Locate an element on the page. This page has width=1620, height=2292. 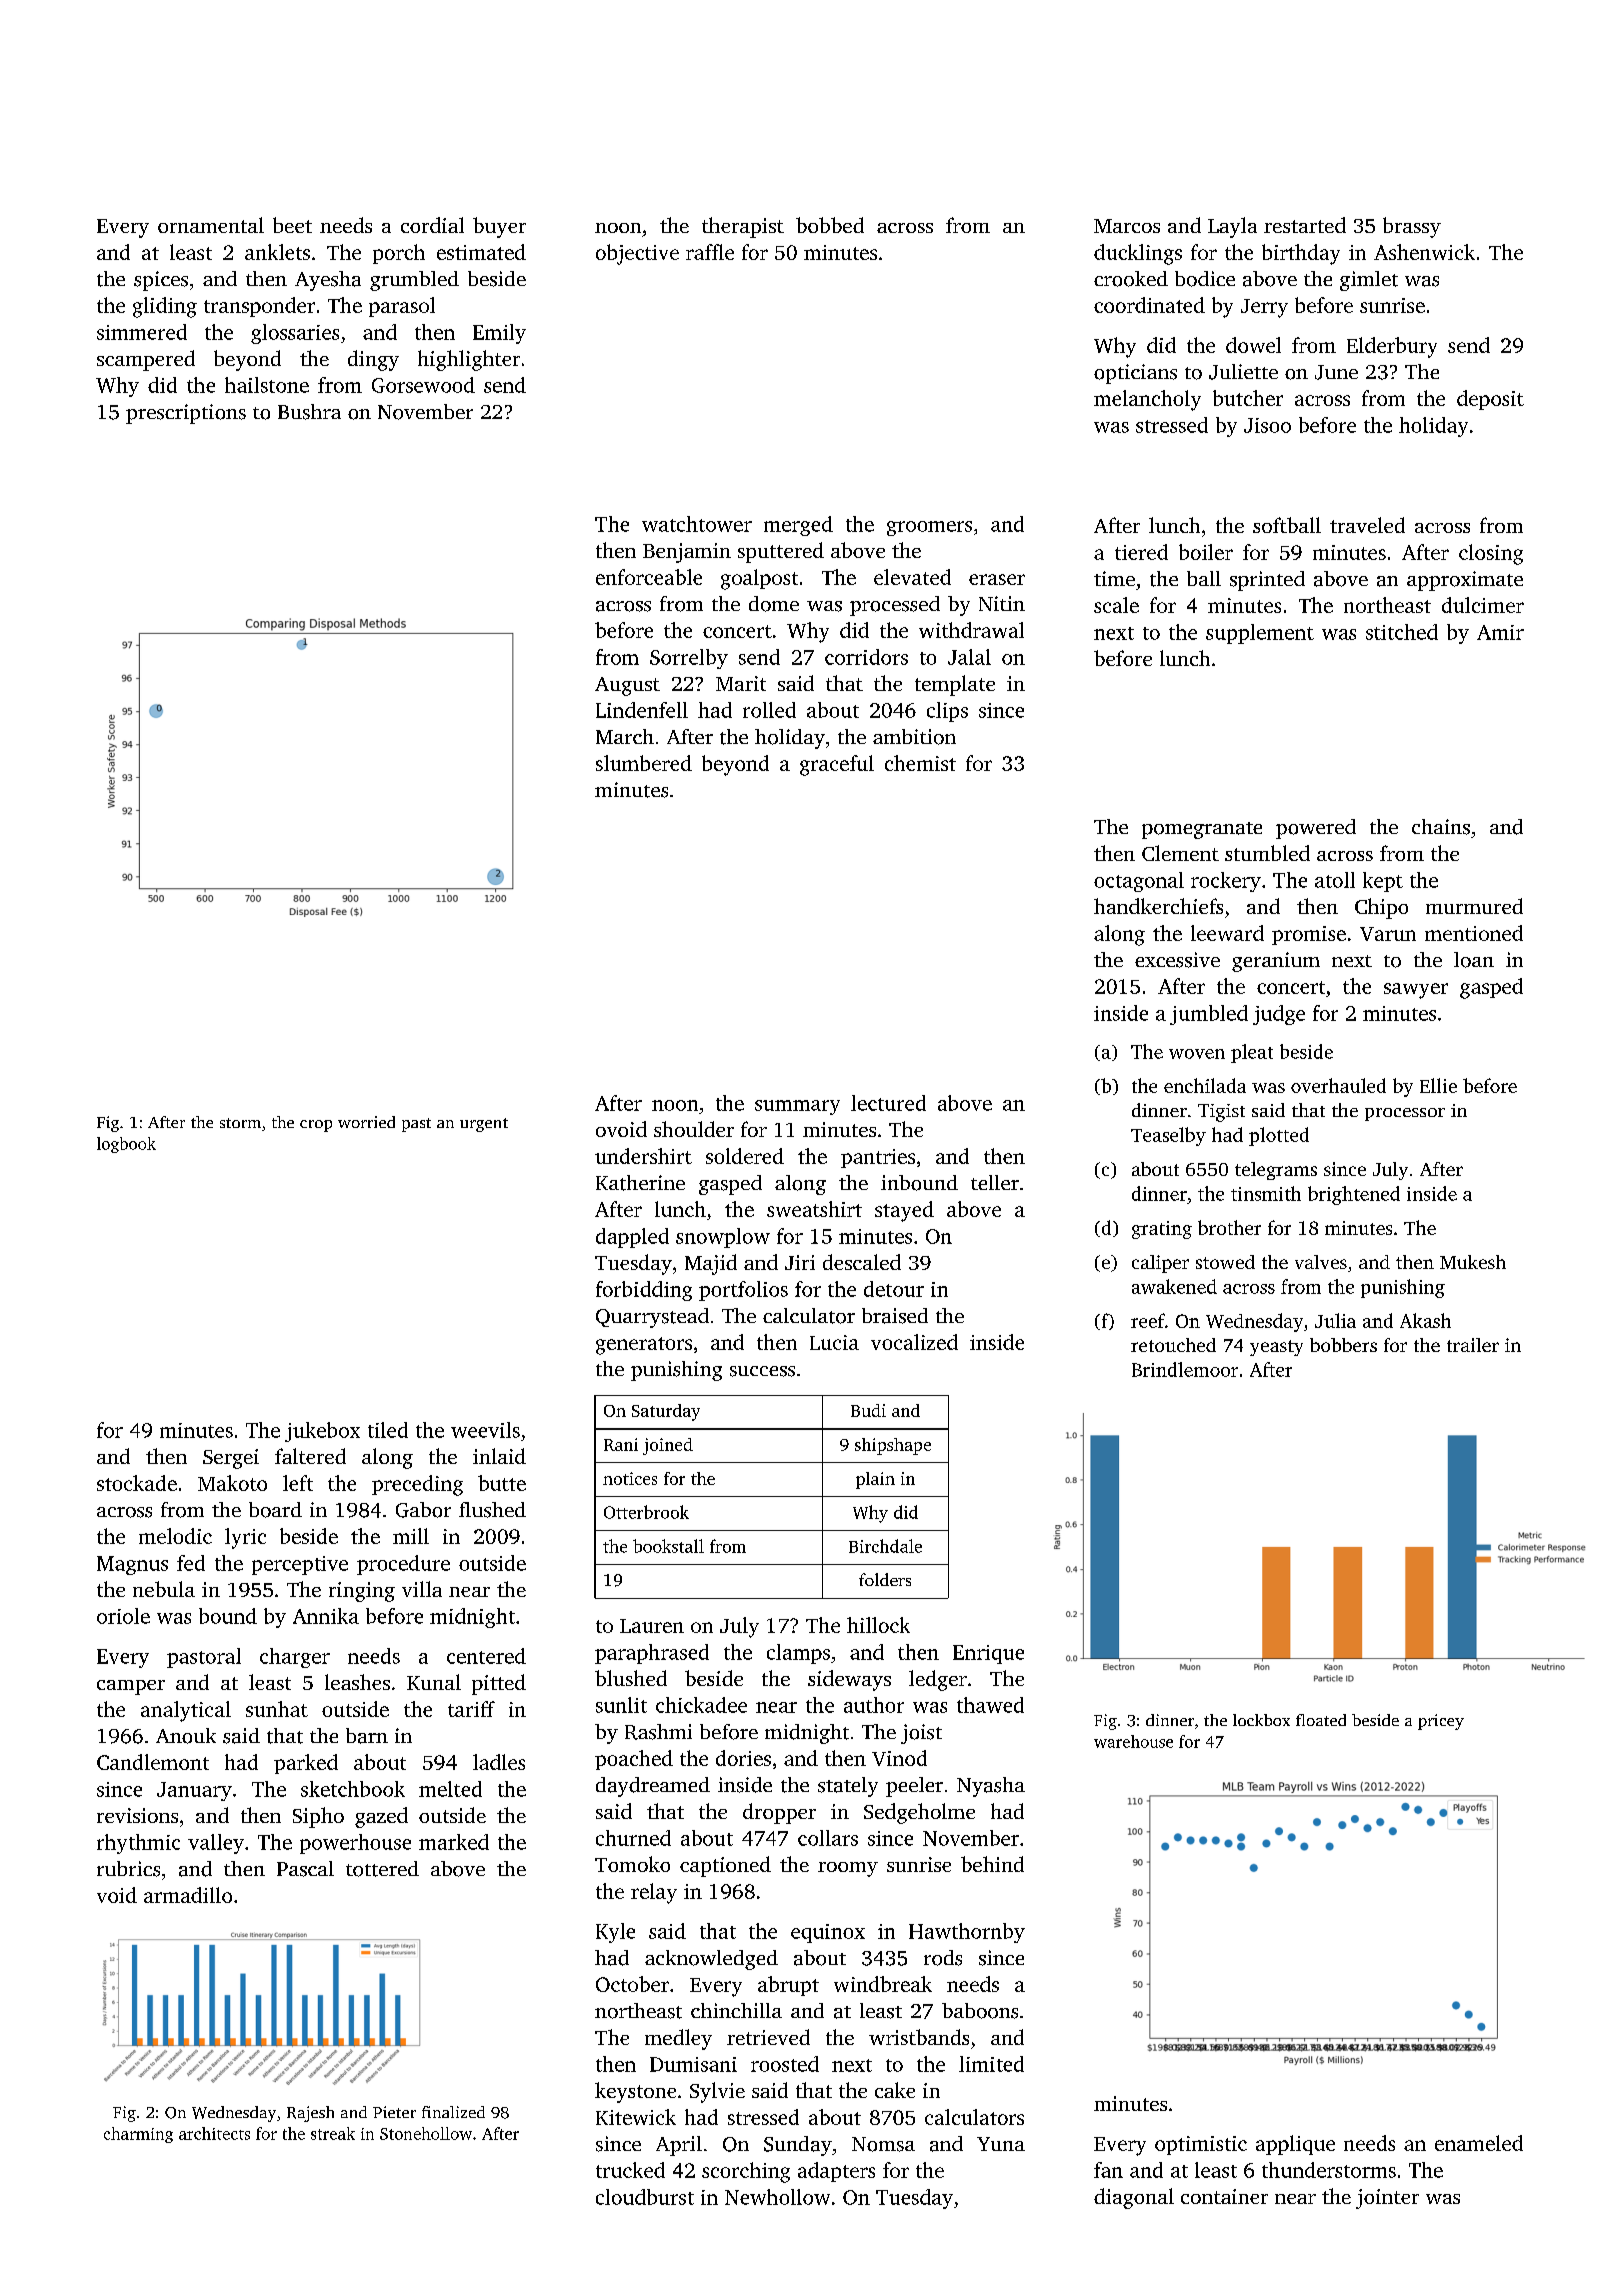
reef is located at coordinates (1148, 1320).
